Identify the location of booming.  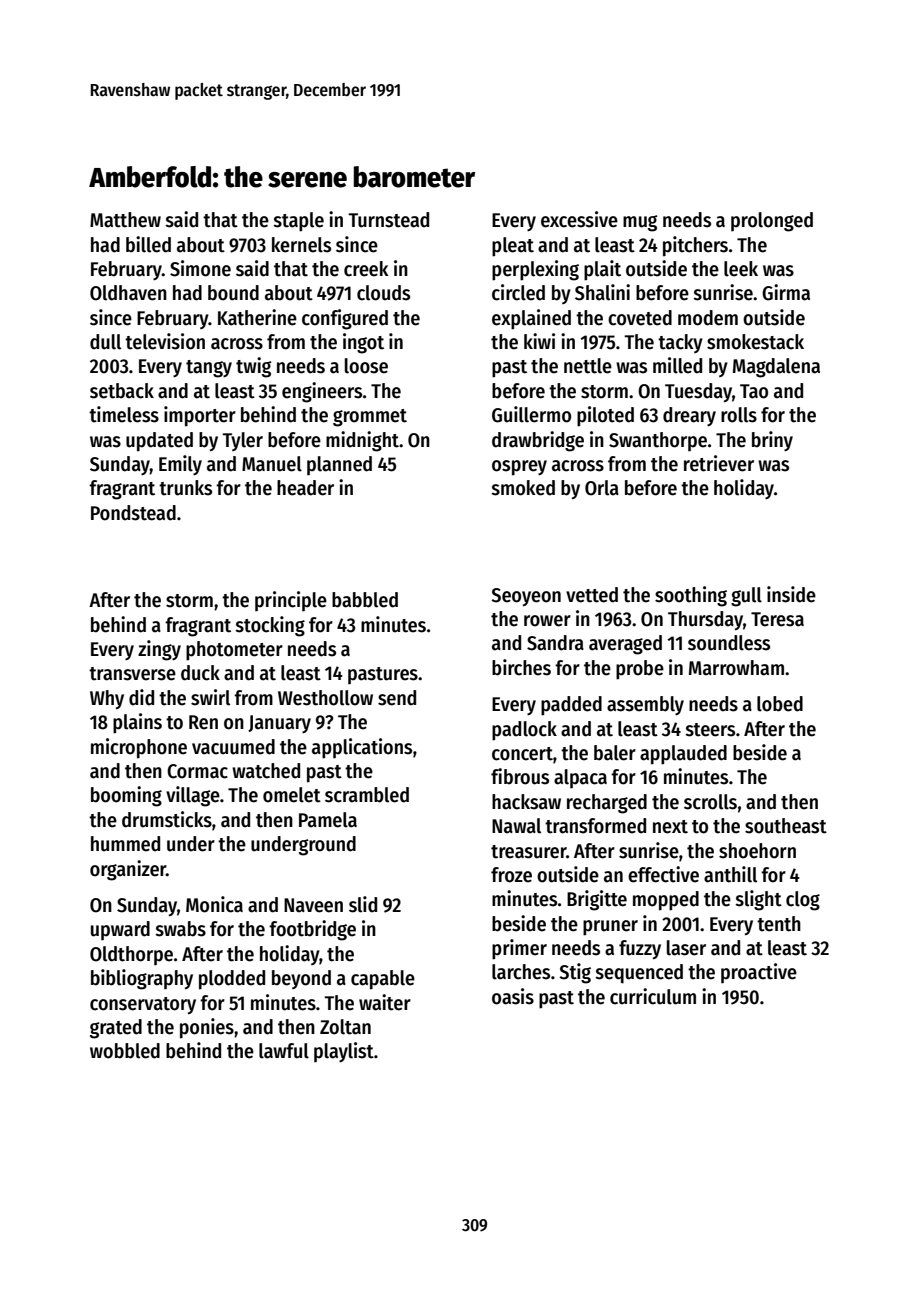
(126, 796).
